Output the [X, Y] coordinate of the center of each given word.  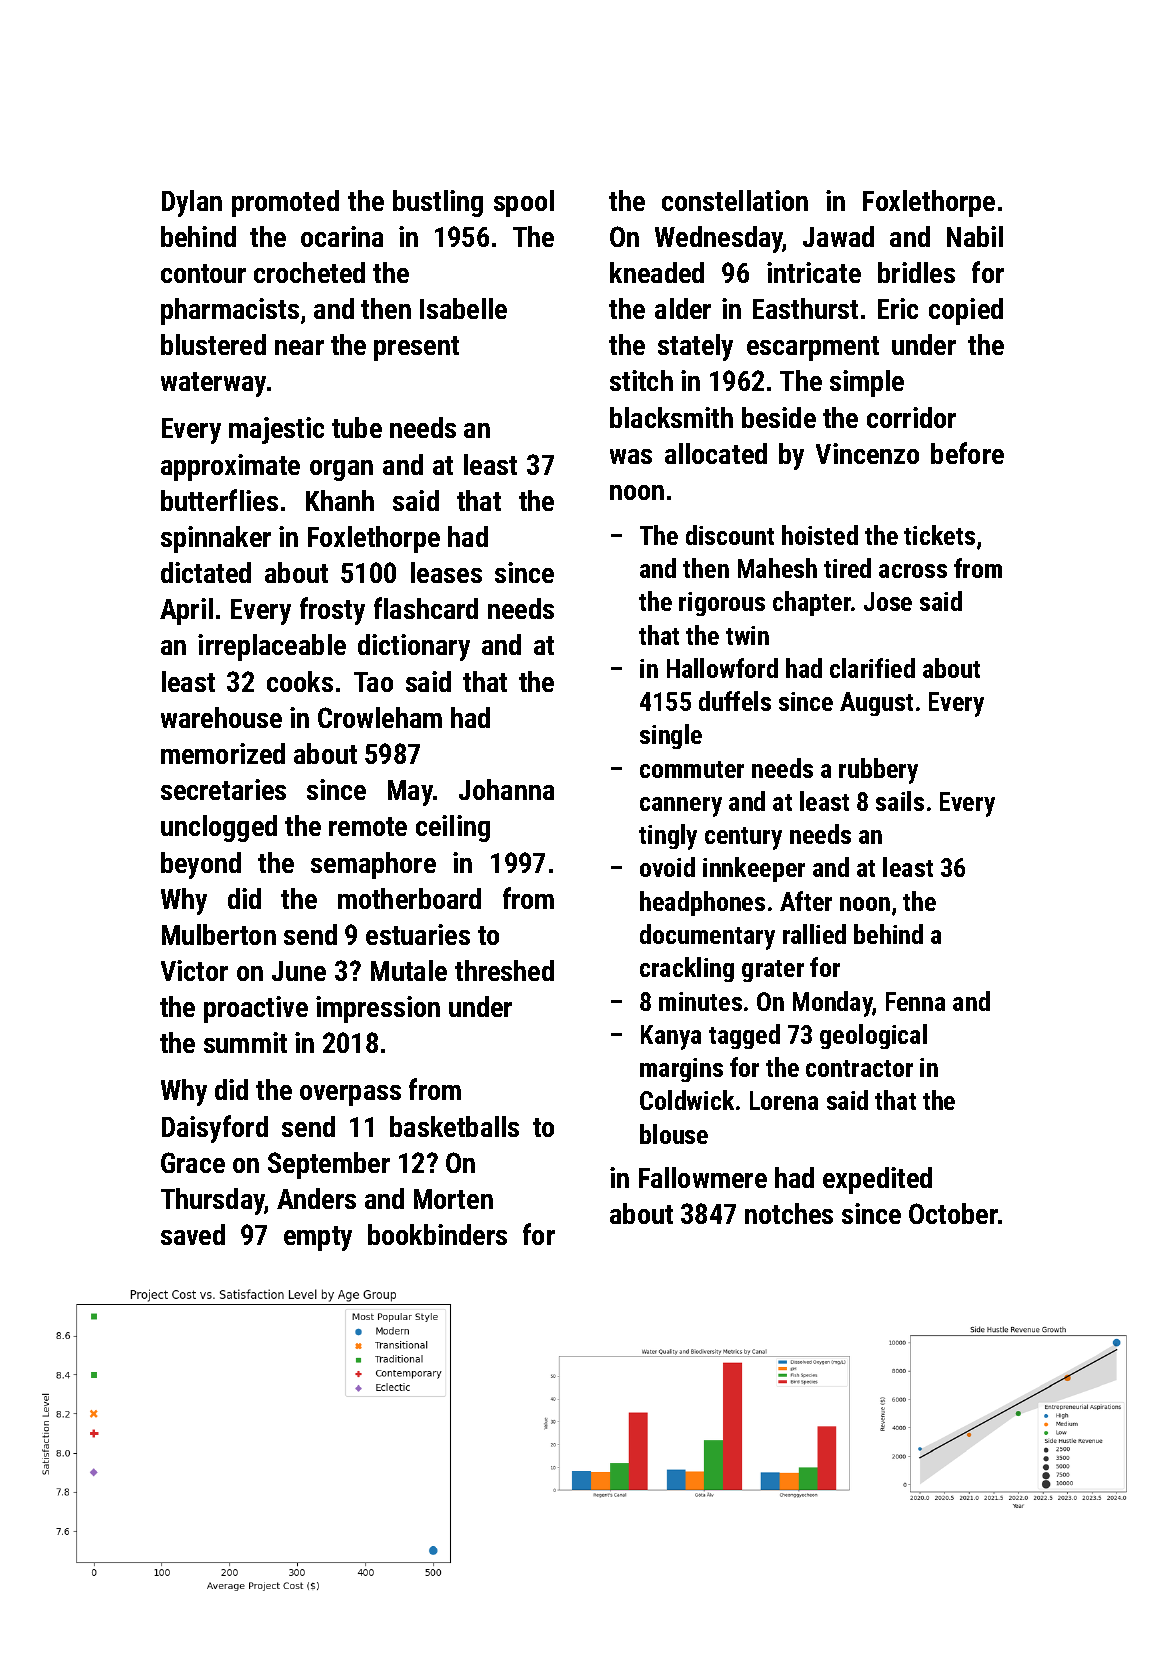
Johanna [506, 789]
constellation [735, 200]
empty [318, 1238]
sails [900, 801]
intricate [814, 272]
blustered [213, 344]
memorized [223, 753]
